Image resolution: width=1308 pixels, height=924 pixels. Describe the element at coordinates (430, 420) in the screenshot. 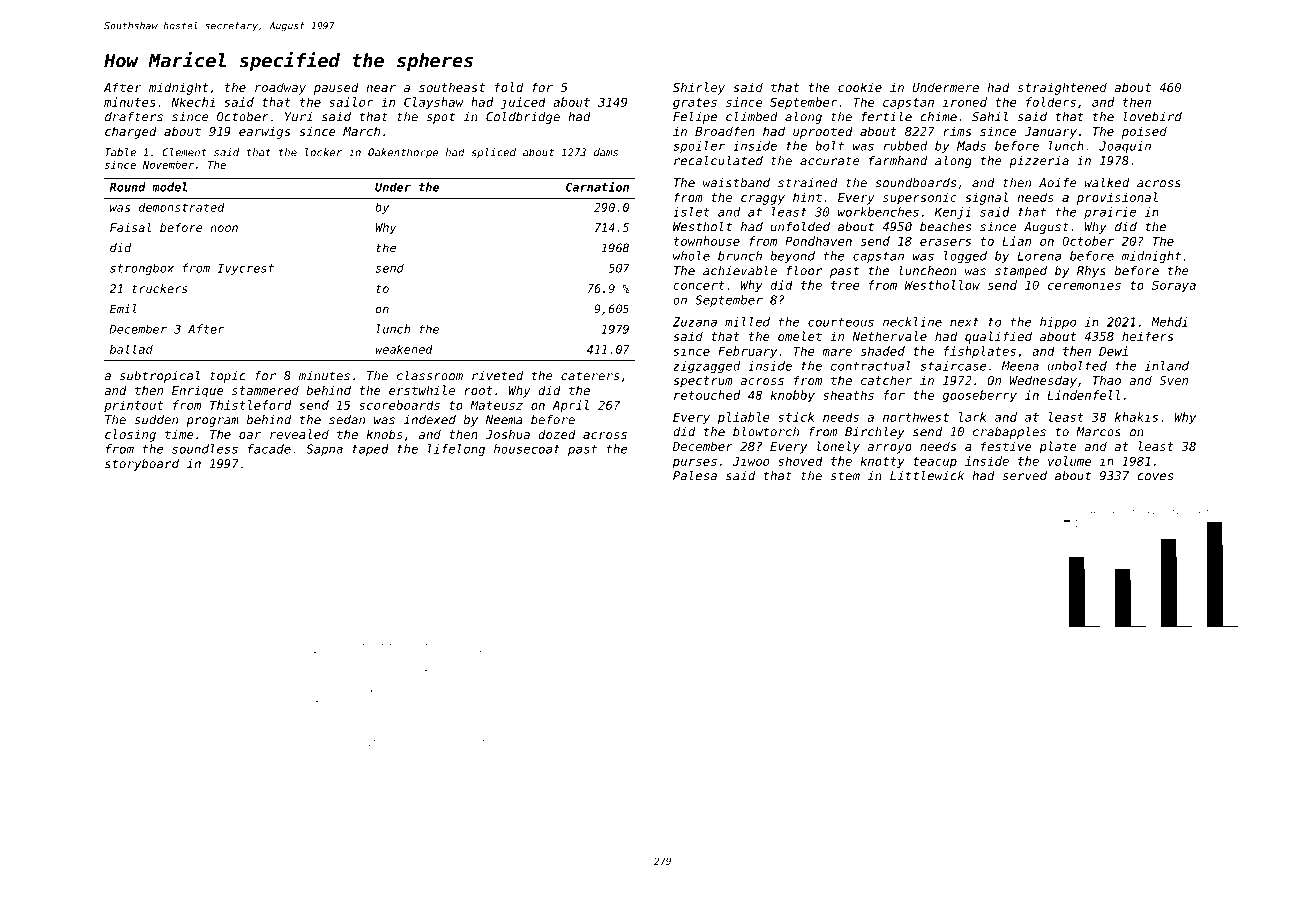

I see `indexed` at that location.
